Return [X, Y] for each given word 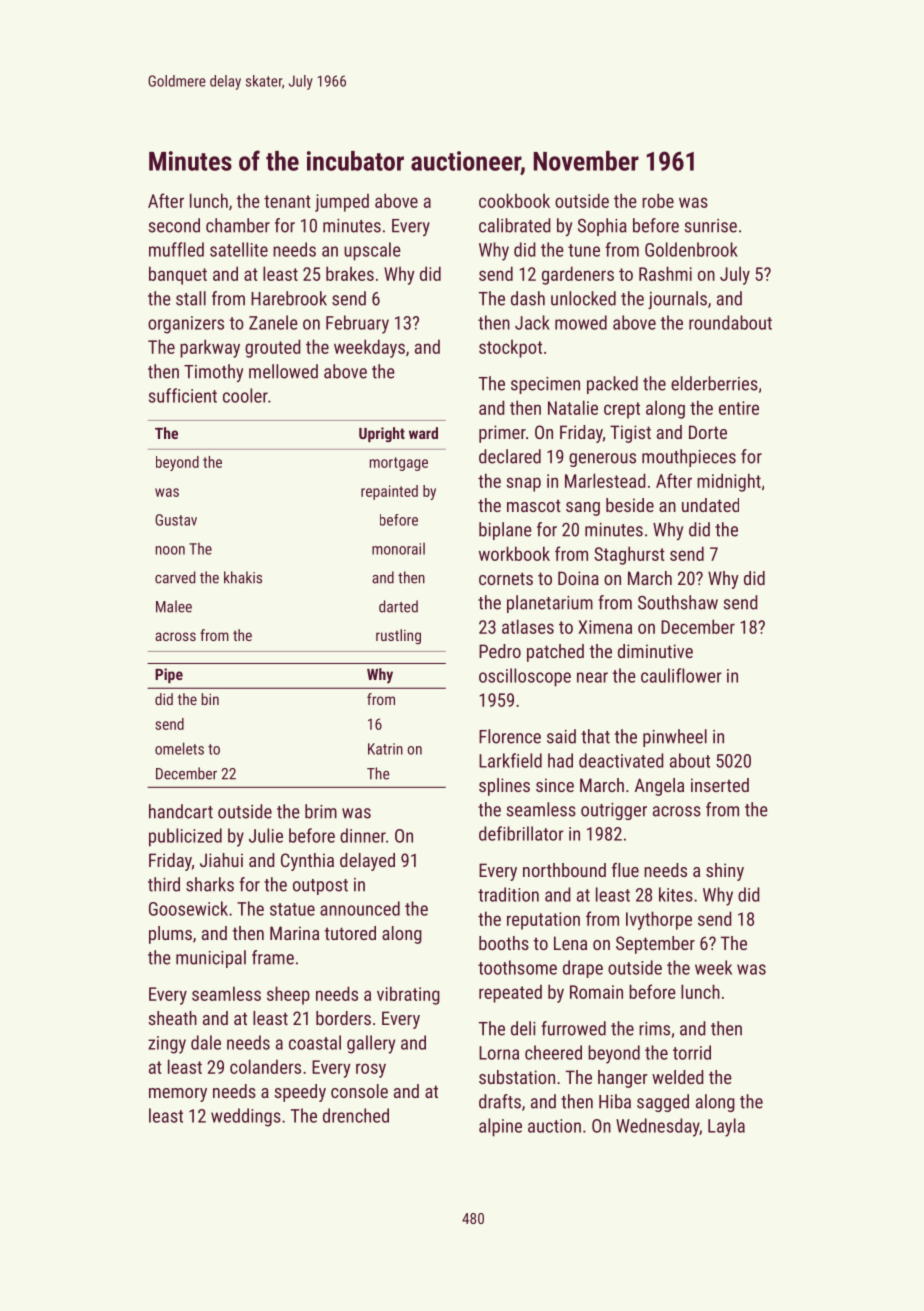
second [174, 225]
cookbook [514, 200]
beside [630, 505]
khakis [243, 577]
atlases [528, 626]
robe [658, 200]
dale [206, 1042]
